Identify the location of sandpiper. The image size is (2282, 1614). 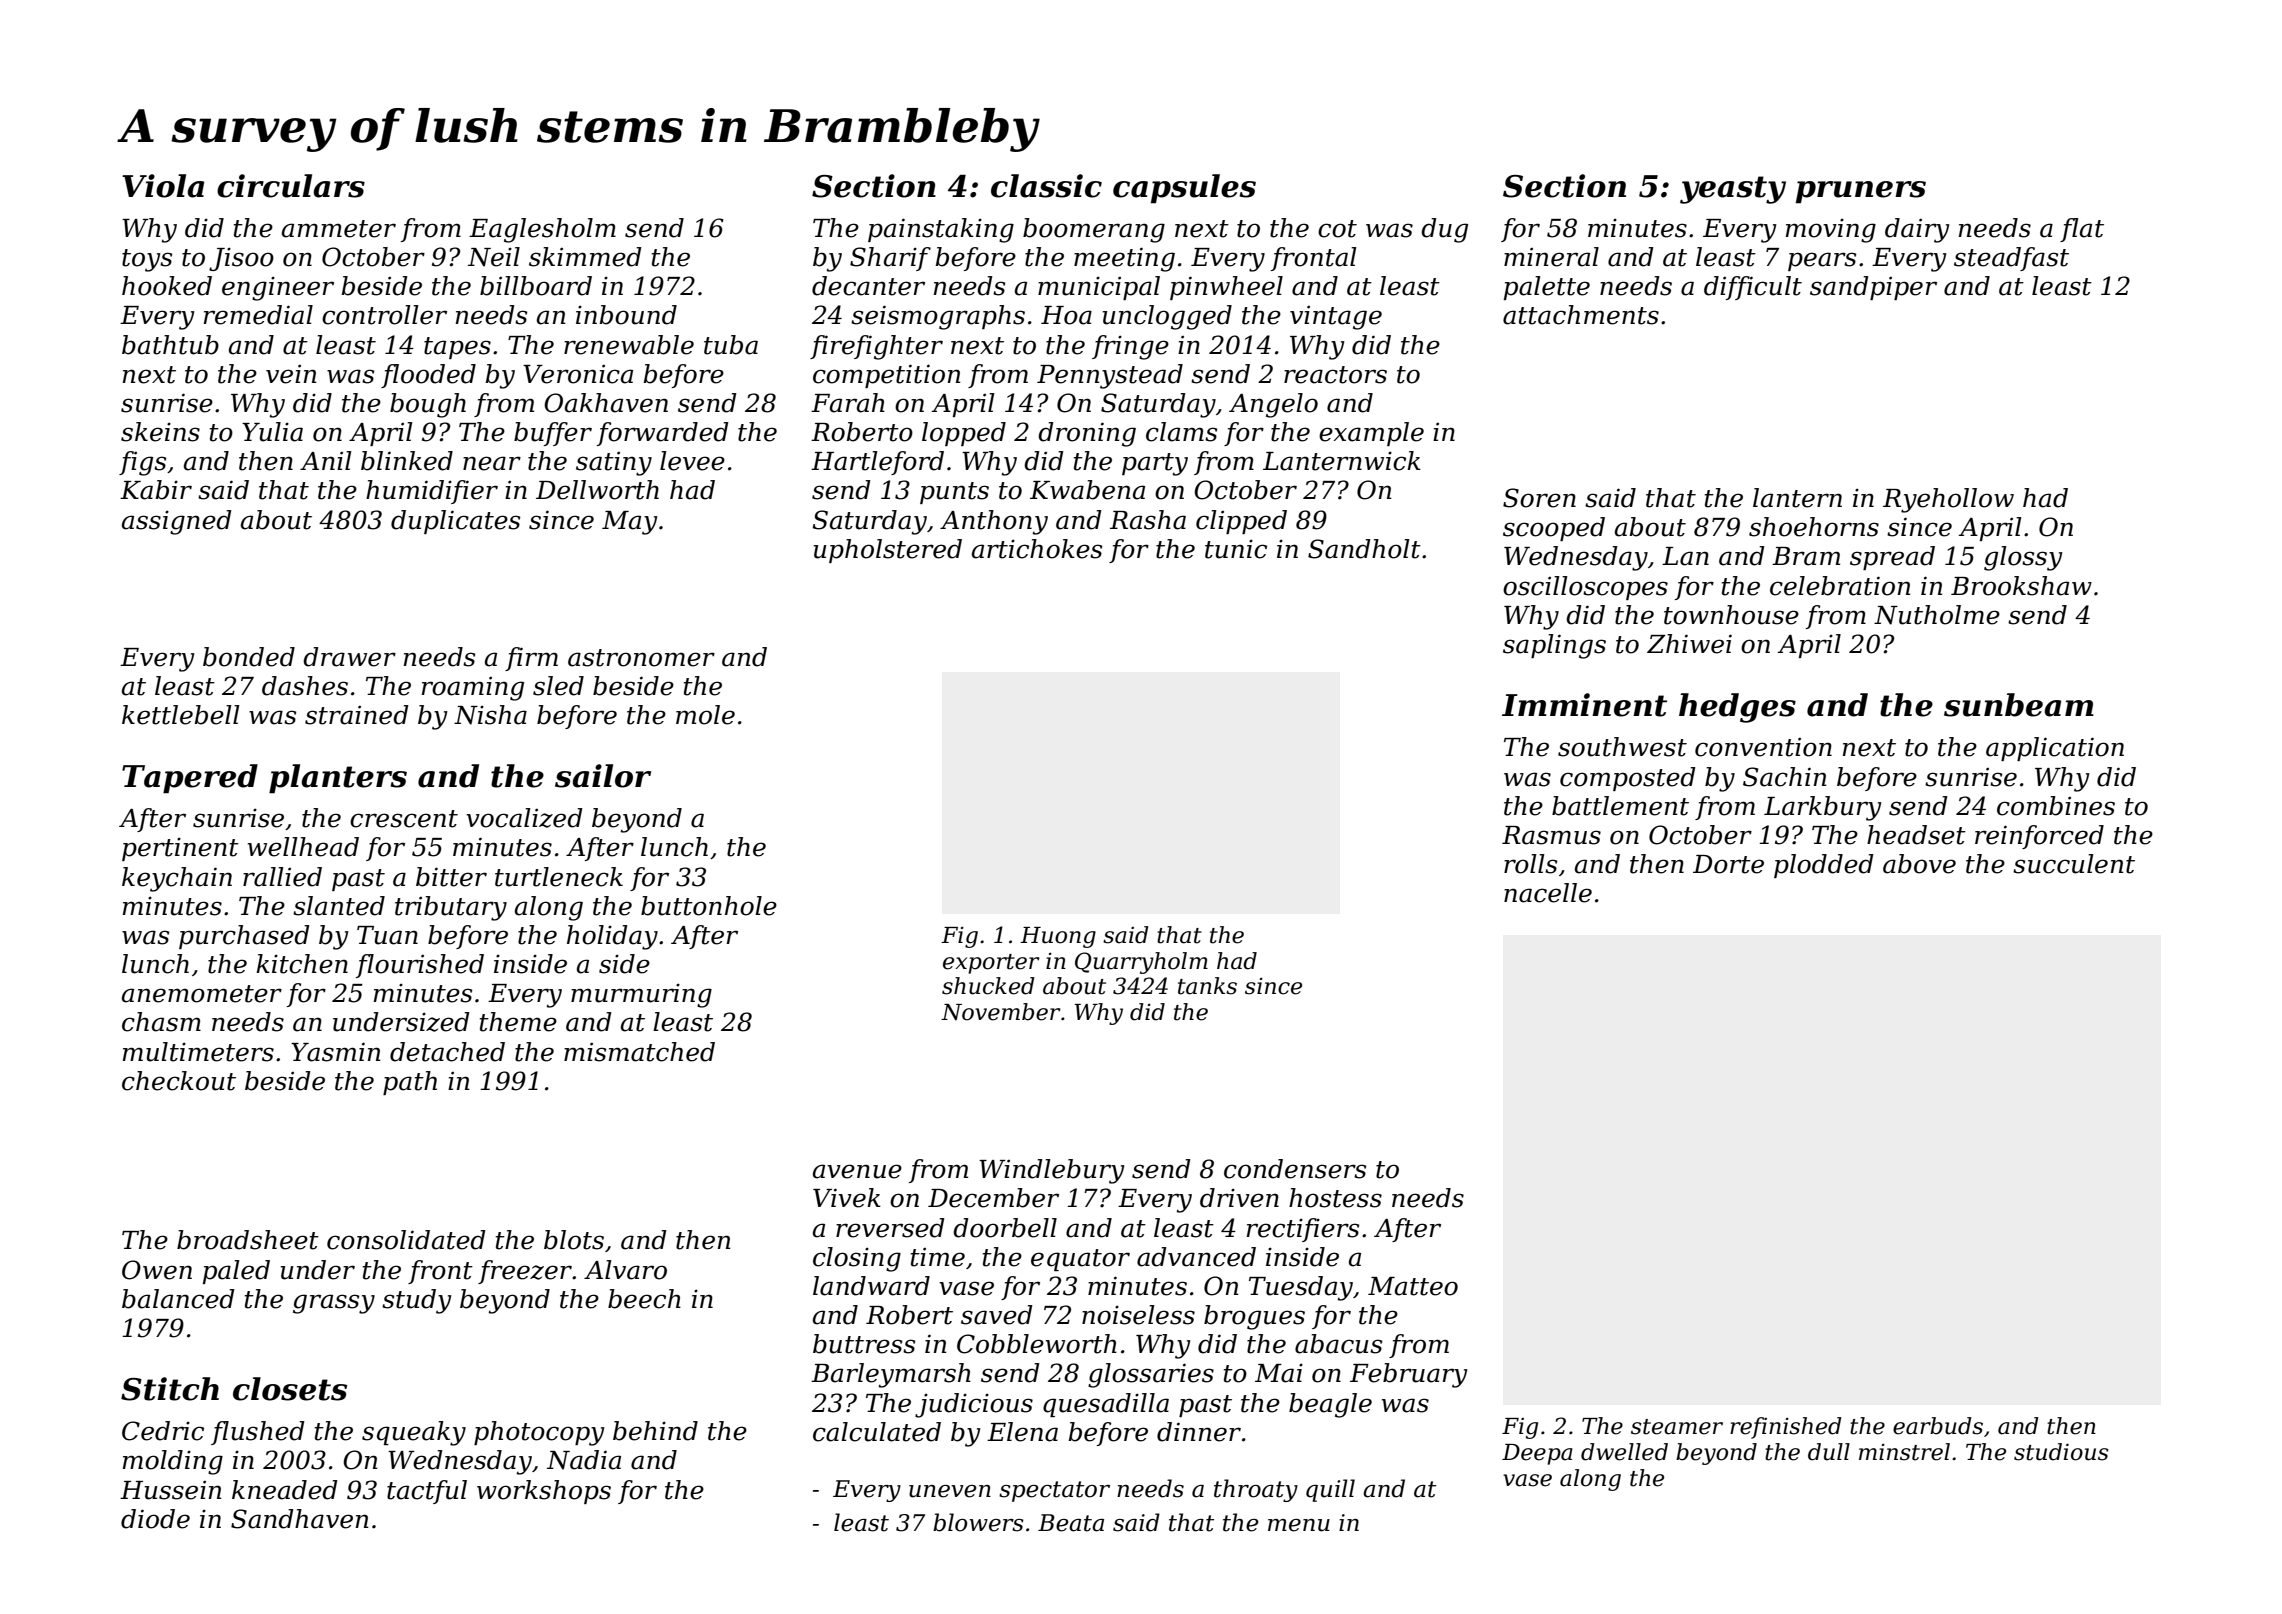
(1873, 288).
